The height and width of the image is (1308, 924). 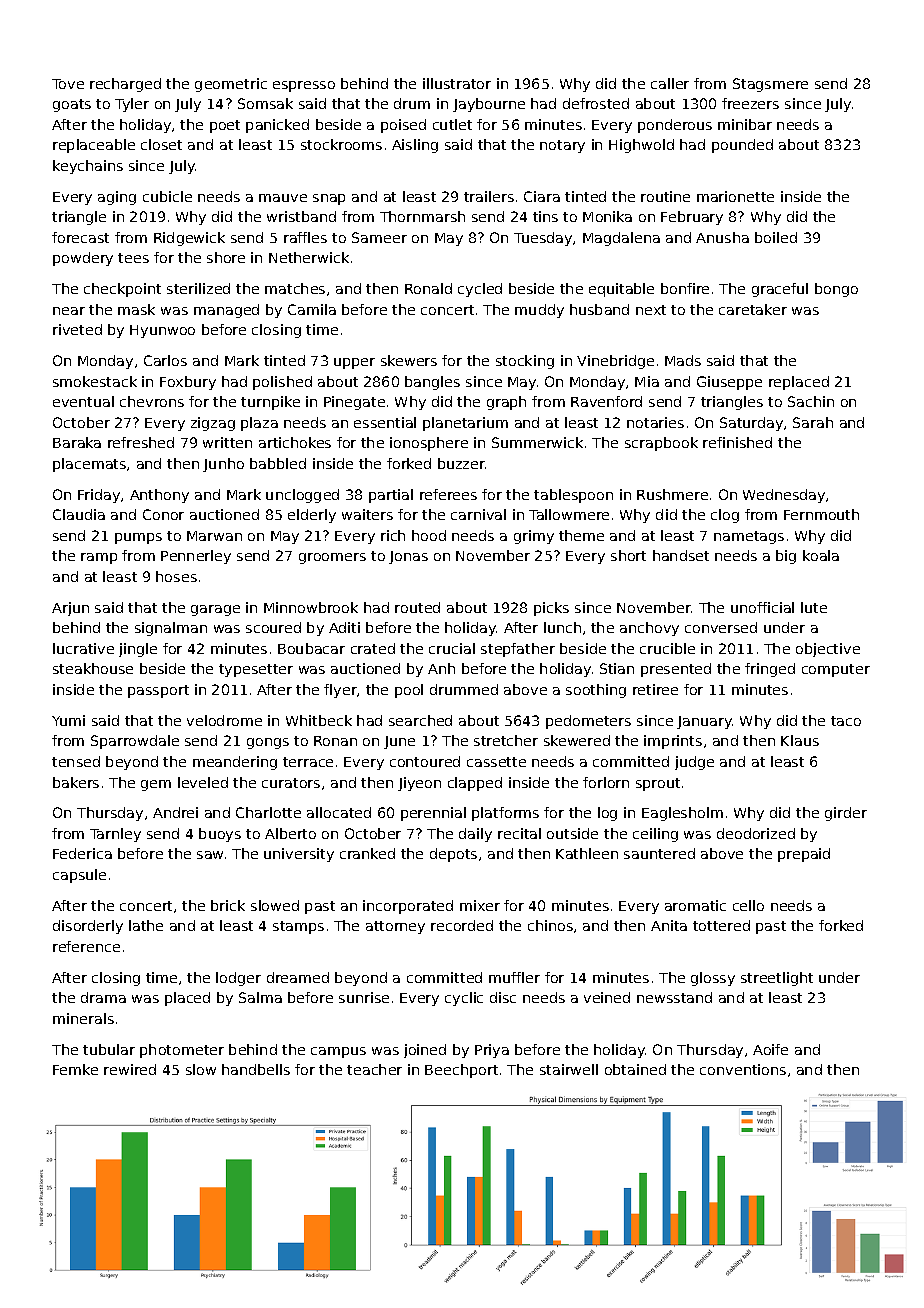 What do you see at coordinates (79, 876) in the image?
I see `capsule` at bounding box center [79, 876].
